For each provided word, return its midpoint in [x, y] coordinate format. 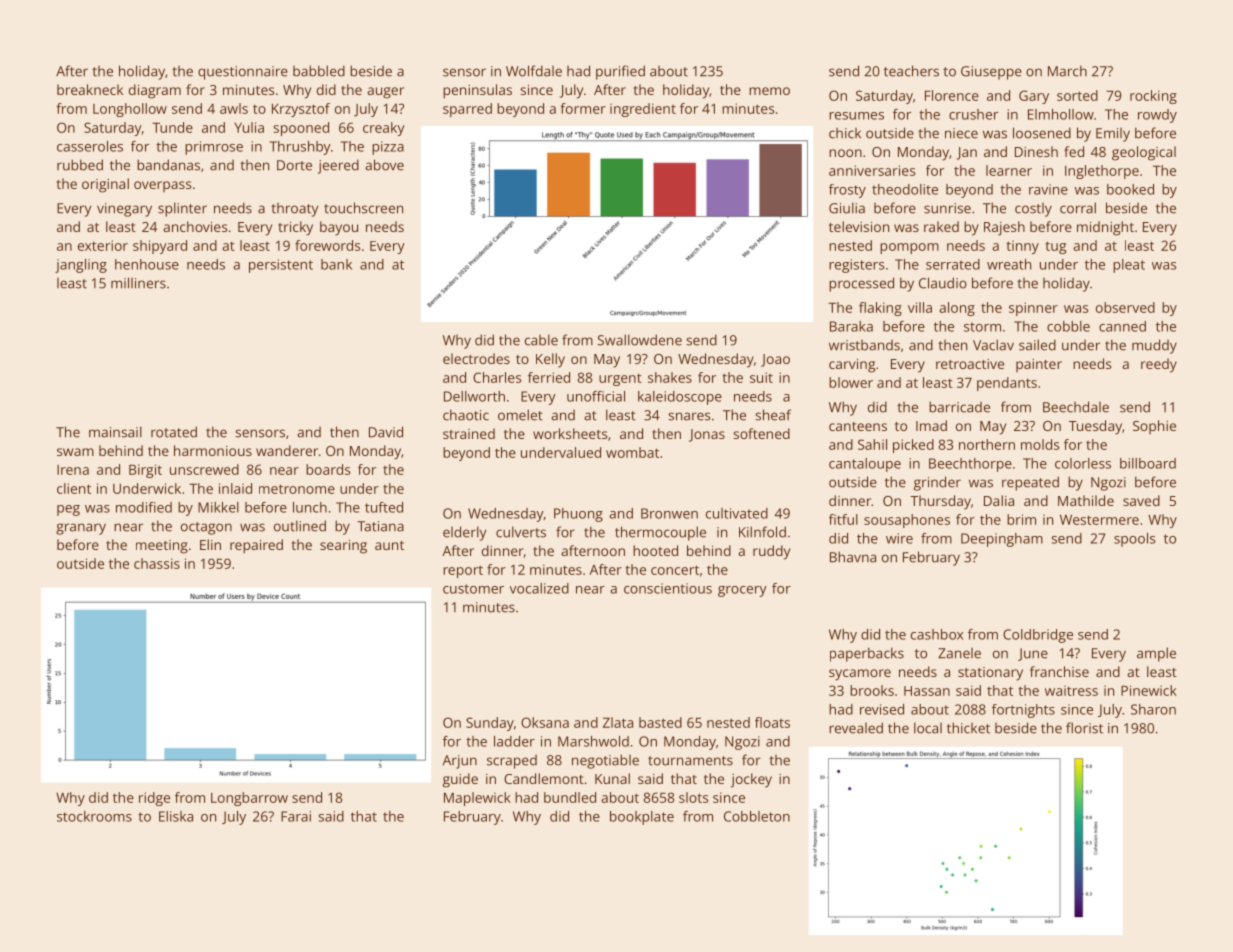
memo [769, 91]
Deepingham [1002, 540]
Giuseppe [991, 73]
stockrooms [94, 816]
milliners [138, 283]
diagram [155, 91]
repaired [256, 546]
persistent [281, 266]
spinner [1033, 309]
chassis [157, 563]
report [463, 571]
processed [861, 284]
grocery [742, 591]
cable [541, 340]
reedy [1159, 365]
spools [1134, 540]
